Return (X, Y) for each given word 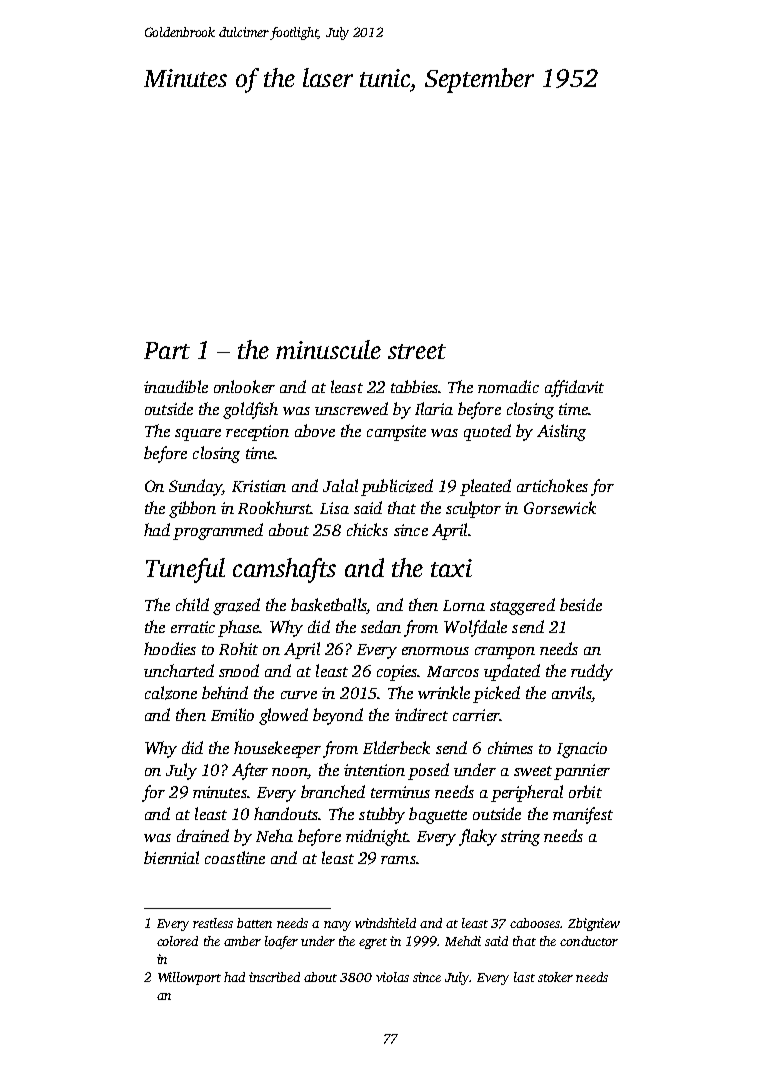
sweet (533, 771)
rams (398, 860)
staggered (522, 606)
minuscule (328, 349)
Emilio (232, 714)
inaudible (176, 386)
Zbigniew (594, 924)
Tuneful (185, 570)
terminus (400, 792)
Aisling (561, 432)
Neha (274, 835)
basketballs (329, 606)
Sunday (195, 487)
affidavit (574, 388)
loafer (281, 942)
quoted (487, 432)
